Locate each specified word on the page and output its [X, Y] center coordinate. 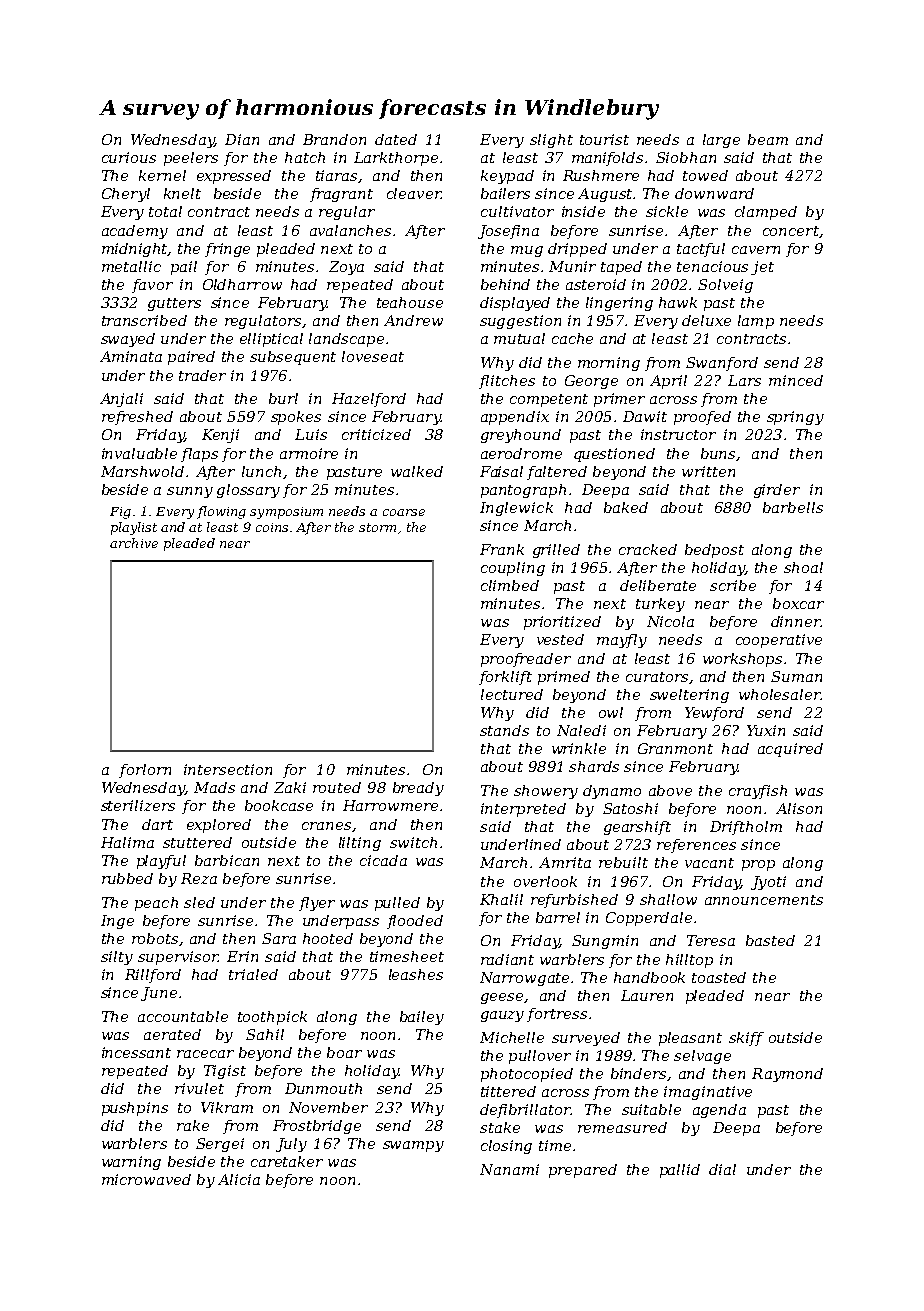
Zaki [290, 787]
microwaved [146, 1179]
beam [768, 139]
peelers [191, 159]
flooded [415, 922]
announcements [764, 900]
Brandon [334, 139]
